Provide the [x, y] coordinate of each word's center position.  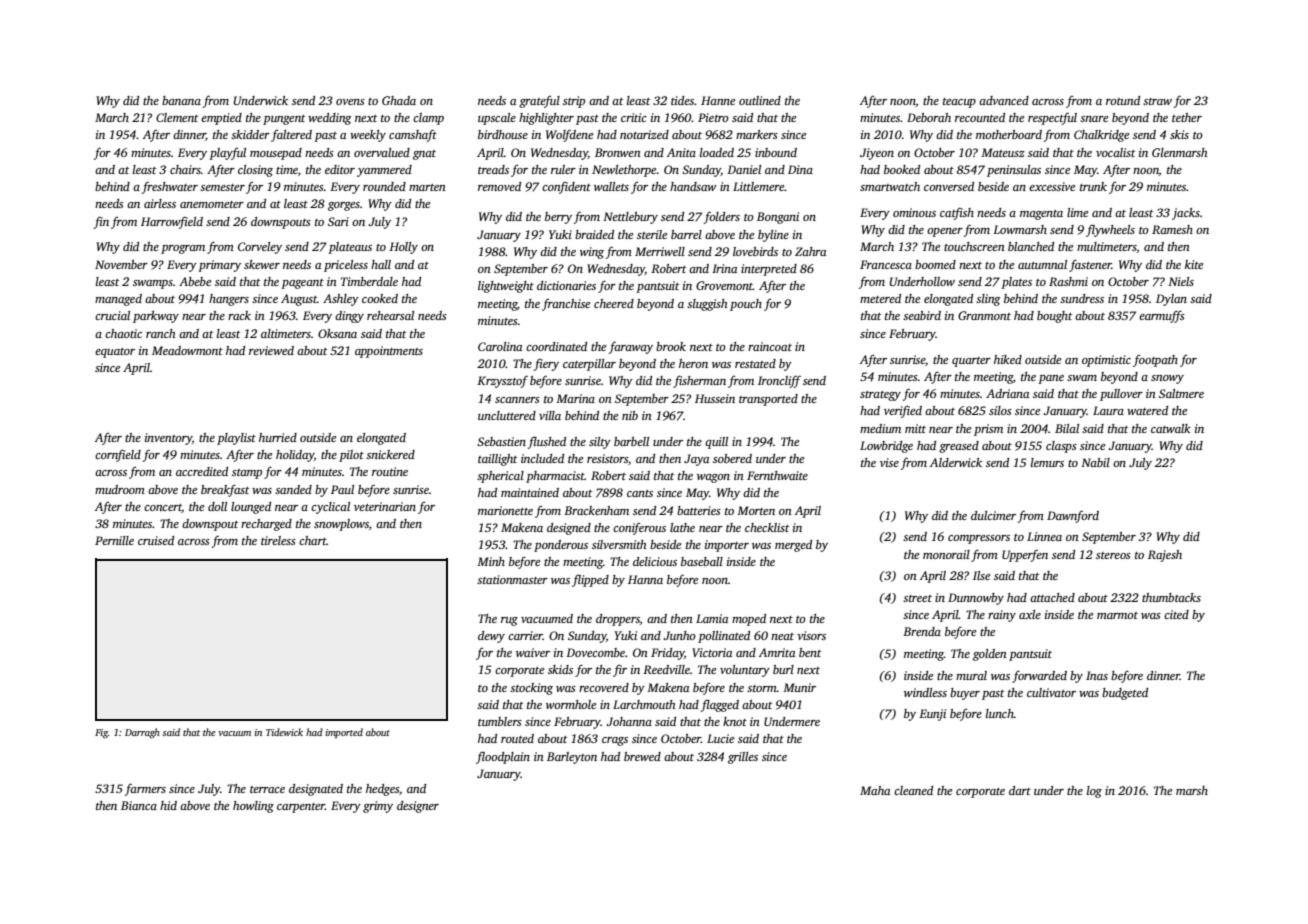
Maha [875, 790]
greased [959, 447]
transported [768, 400]
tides [682, 100]
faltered [291, 136]
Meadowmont [187, 350]
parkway [156, 317]
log [1094, 792]
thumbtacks [1171, 597]
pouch [746, 305]
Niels [1181, 281]
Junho [679, 635]
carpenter [301, 808]
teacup [959, 103]
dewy [491, 637]
